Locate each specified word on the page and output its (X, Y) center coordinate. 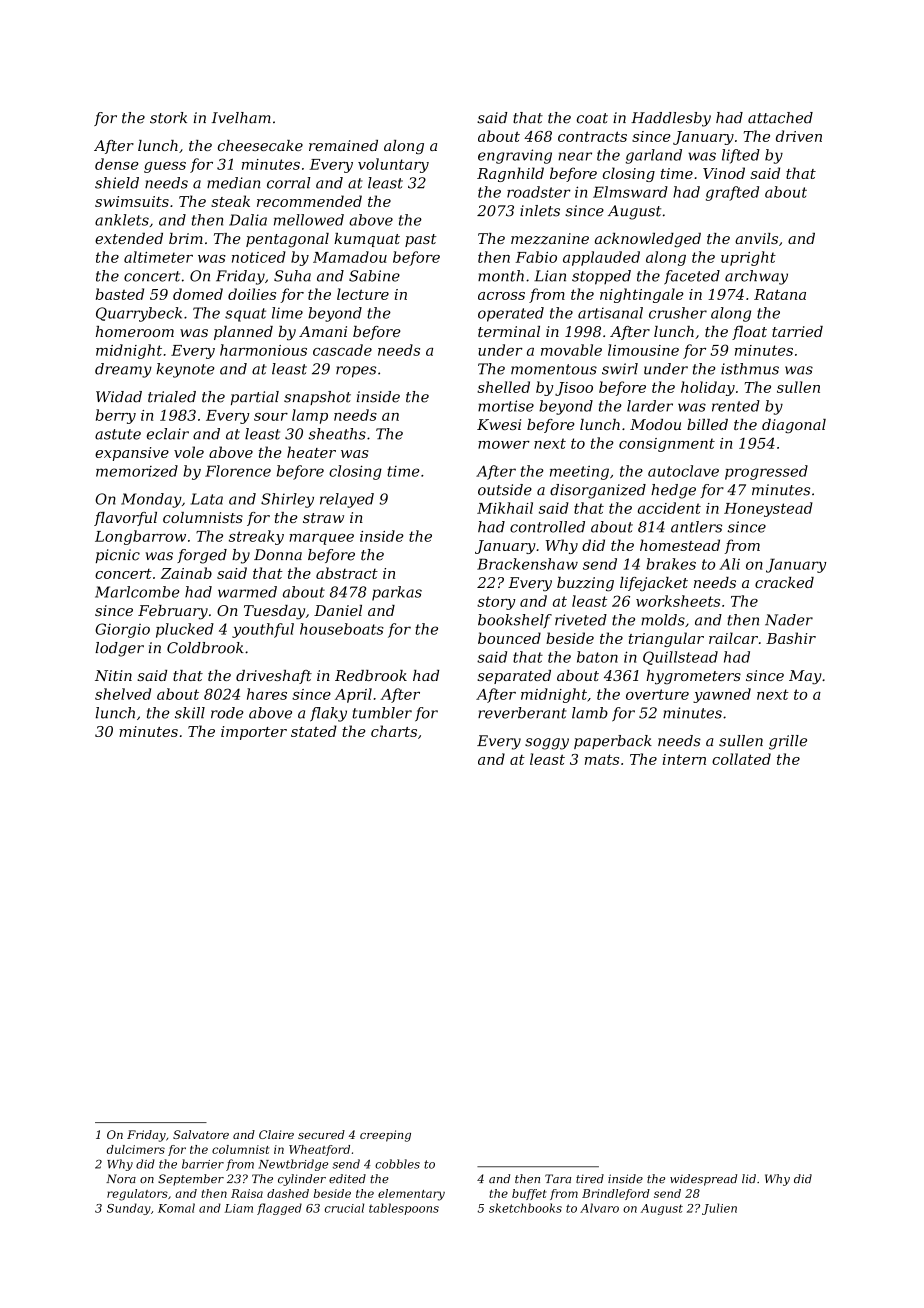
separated (514, 677)
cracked (784, 582)
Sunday (129, 1209)
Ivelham (241, 118)
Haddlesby (671, 119)
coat (592, 118)
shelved (123, 694)
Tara (558, 1179)
